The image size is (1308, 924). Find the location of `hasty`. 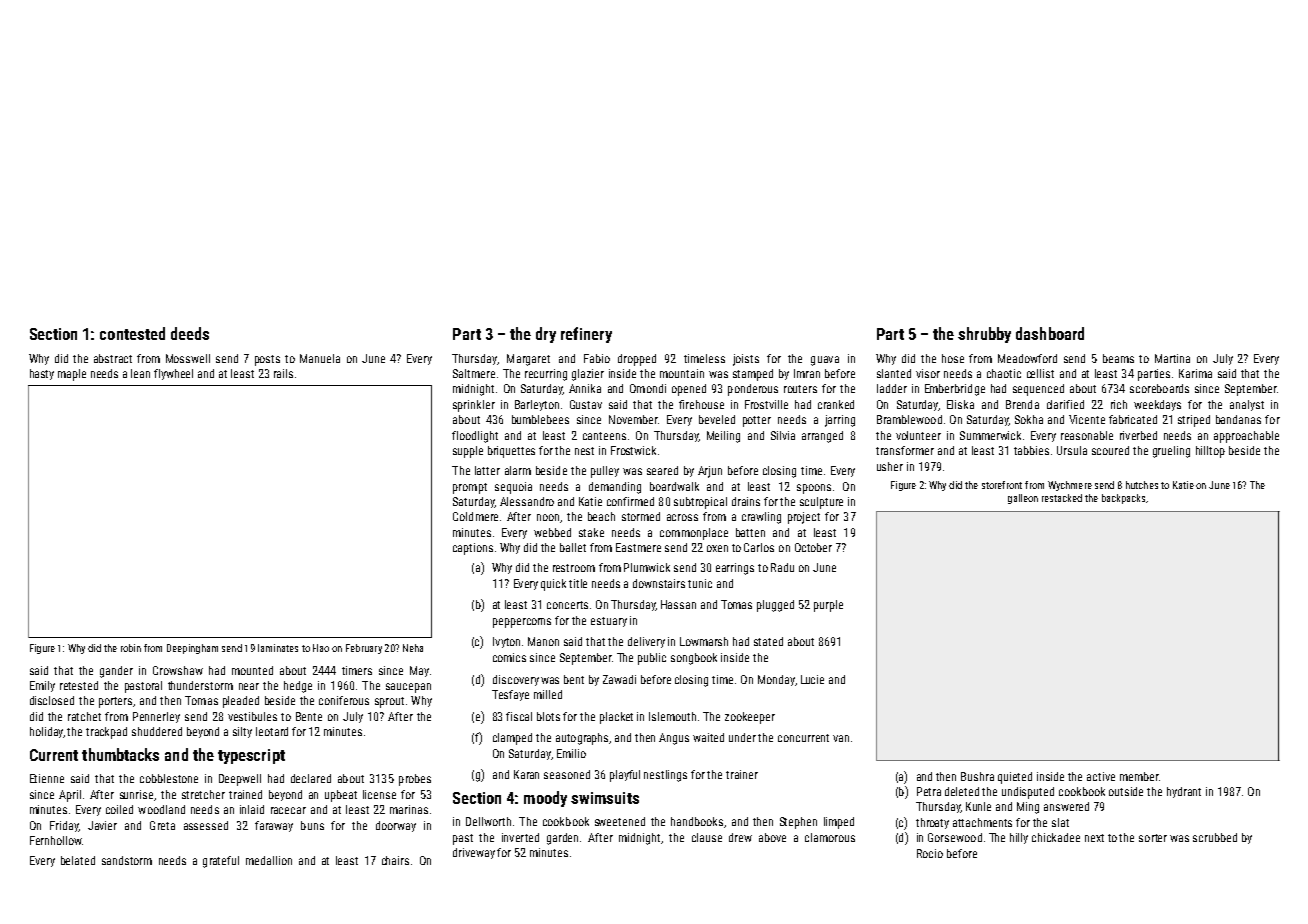

hasty is located at coordinates (42, 374).
